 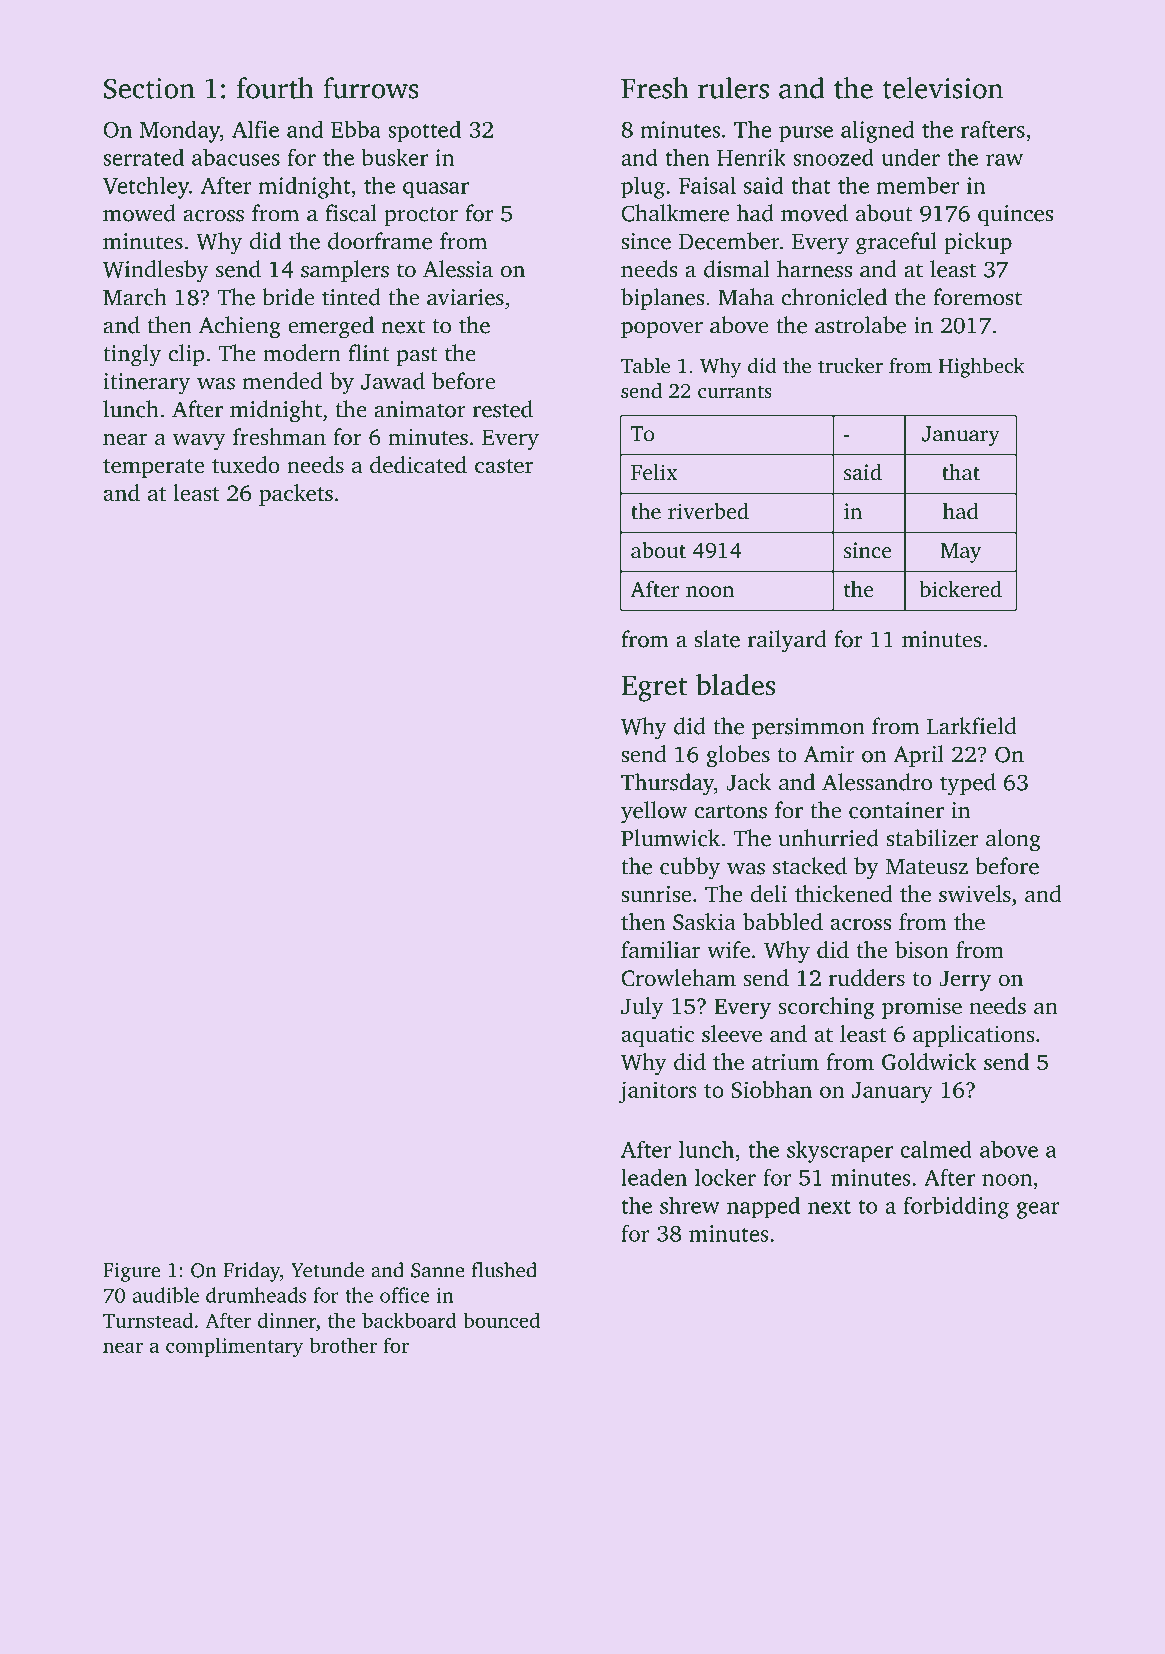 I want to click on wife, so click(x=728, y=950).
